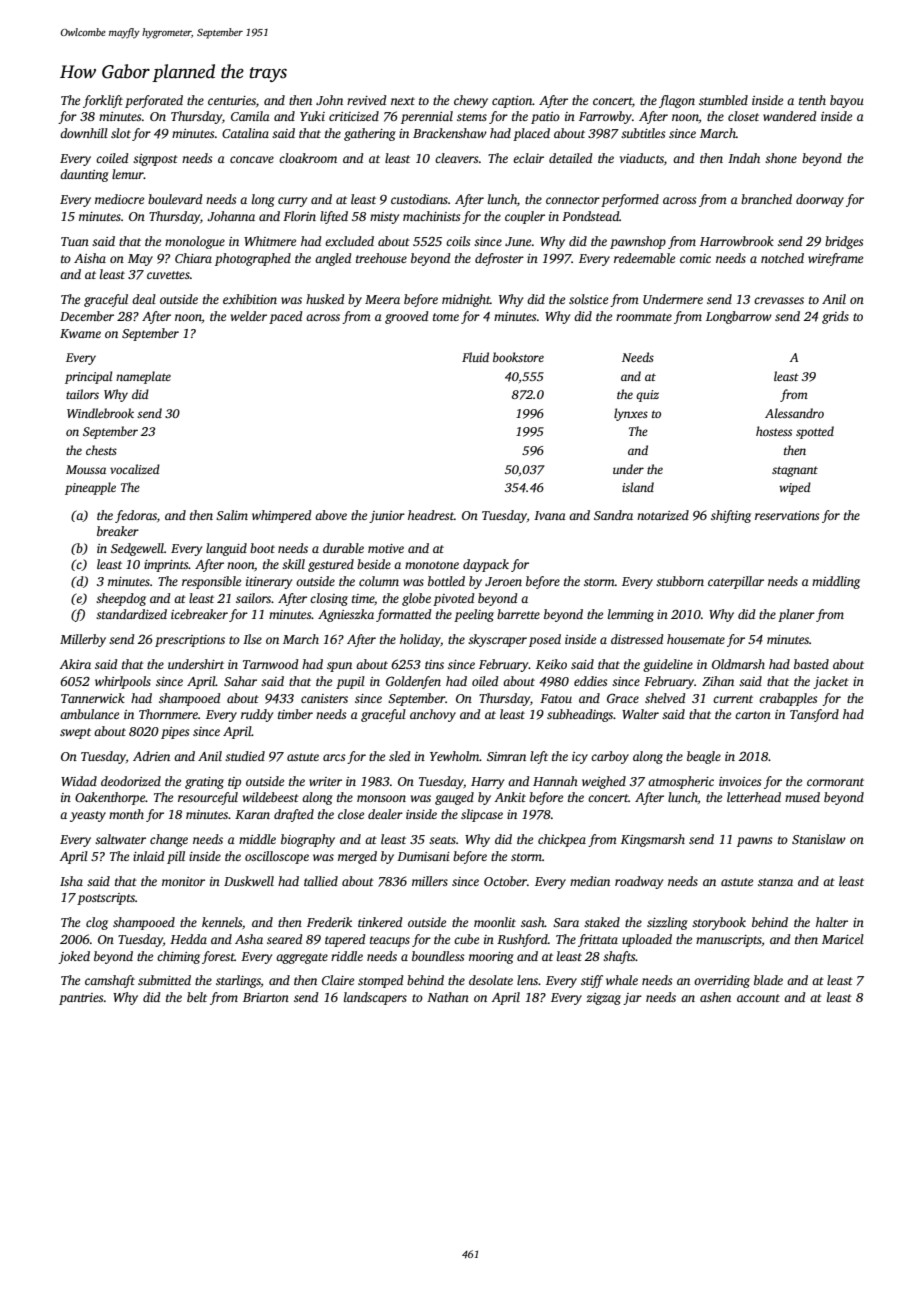 This image has width=924, height=1308. Describe the element at coordinates (168, 275) in the image. I see `cuvettes` at that location.
